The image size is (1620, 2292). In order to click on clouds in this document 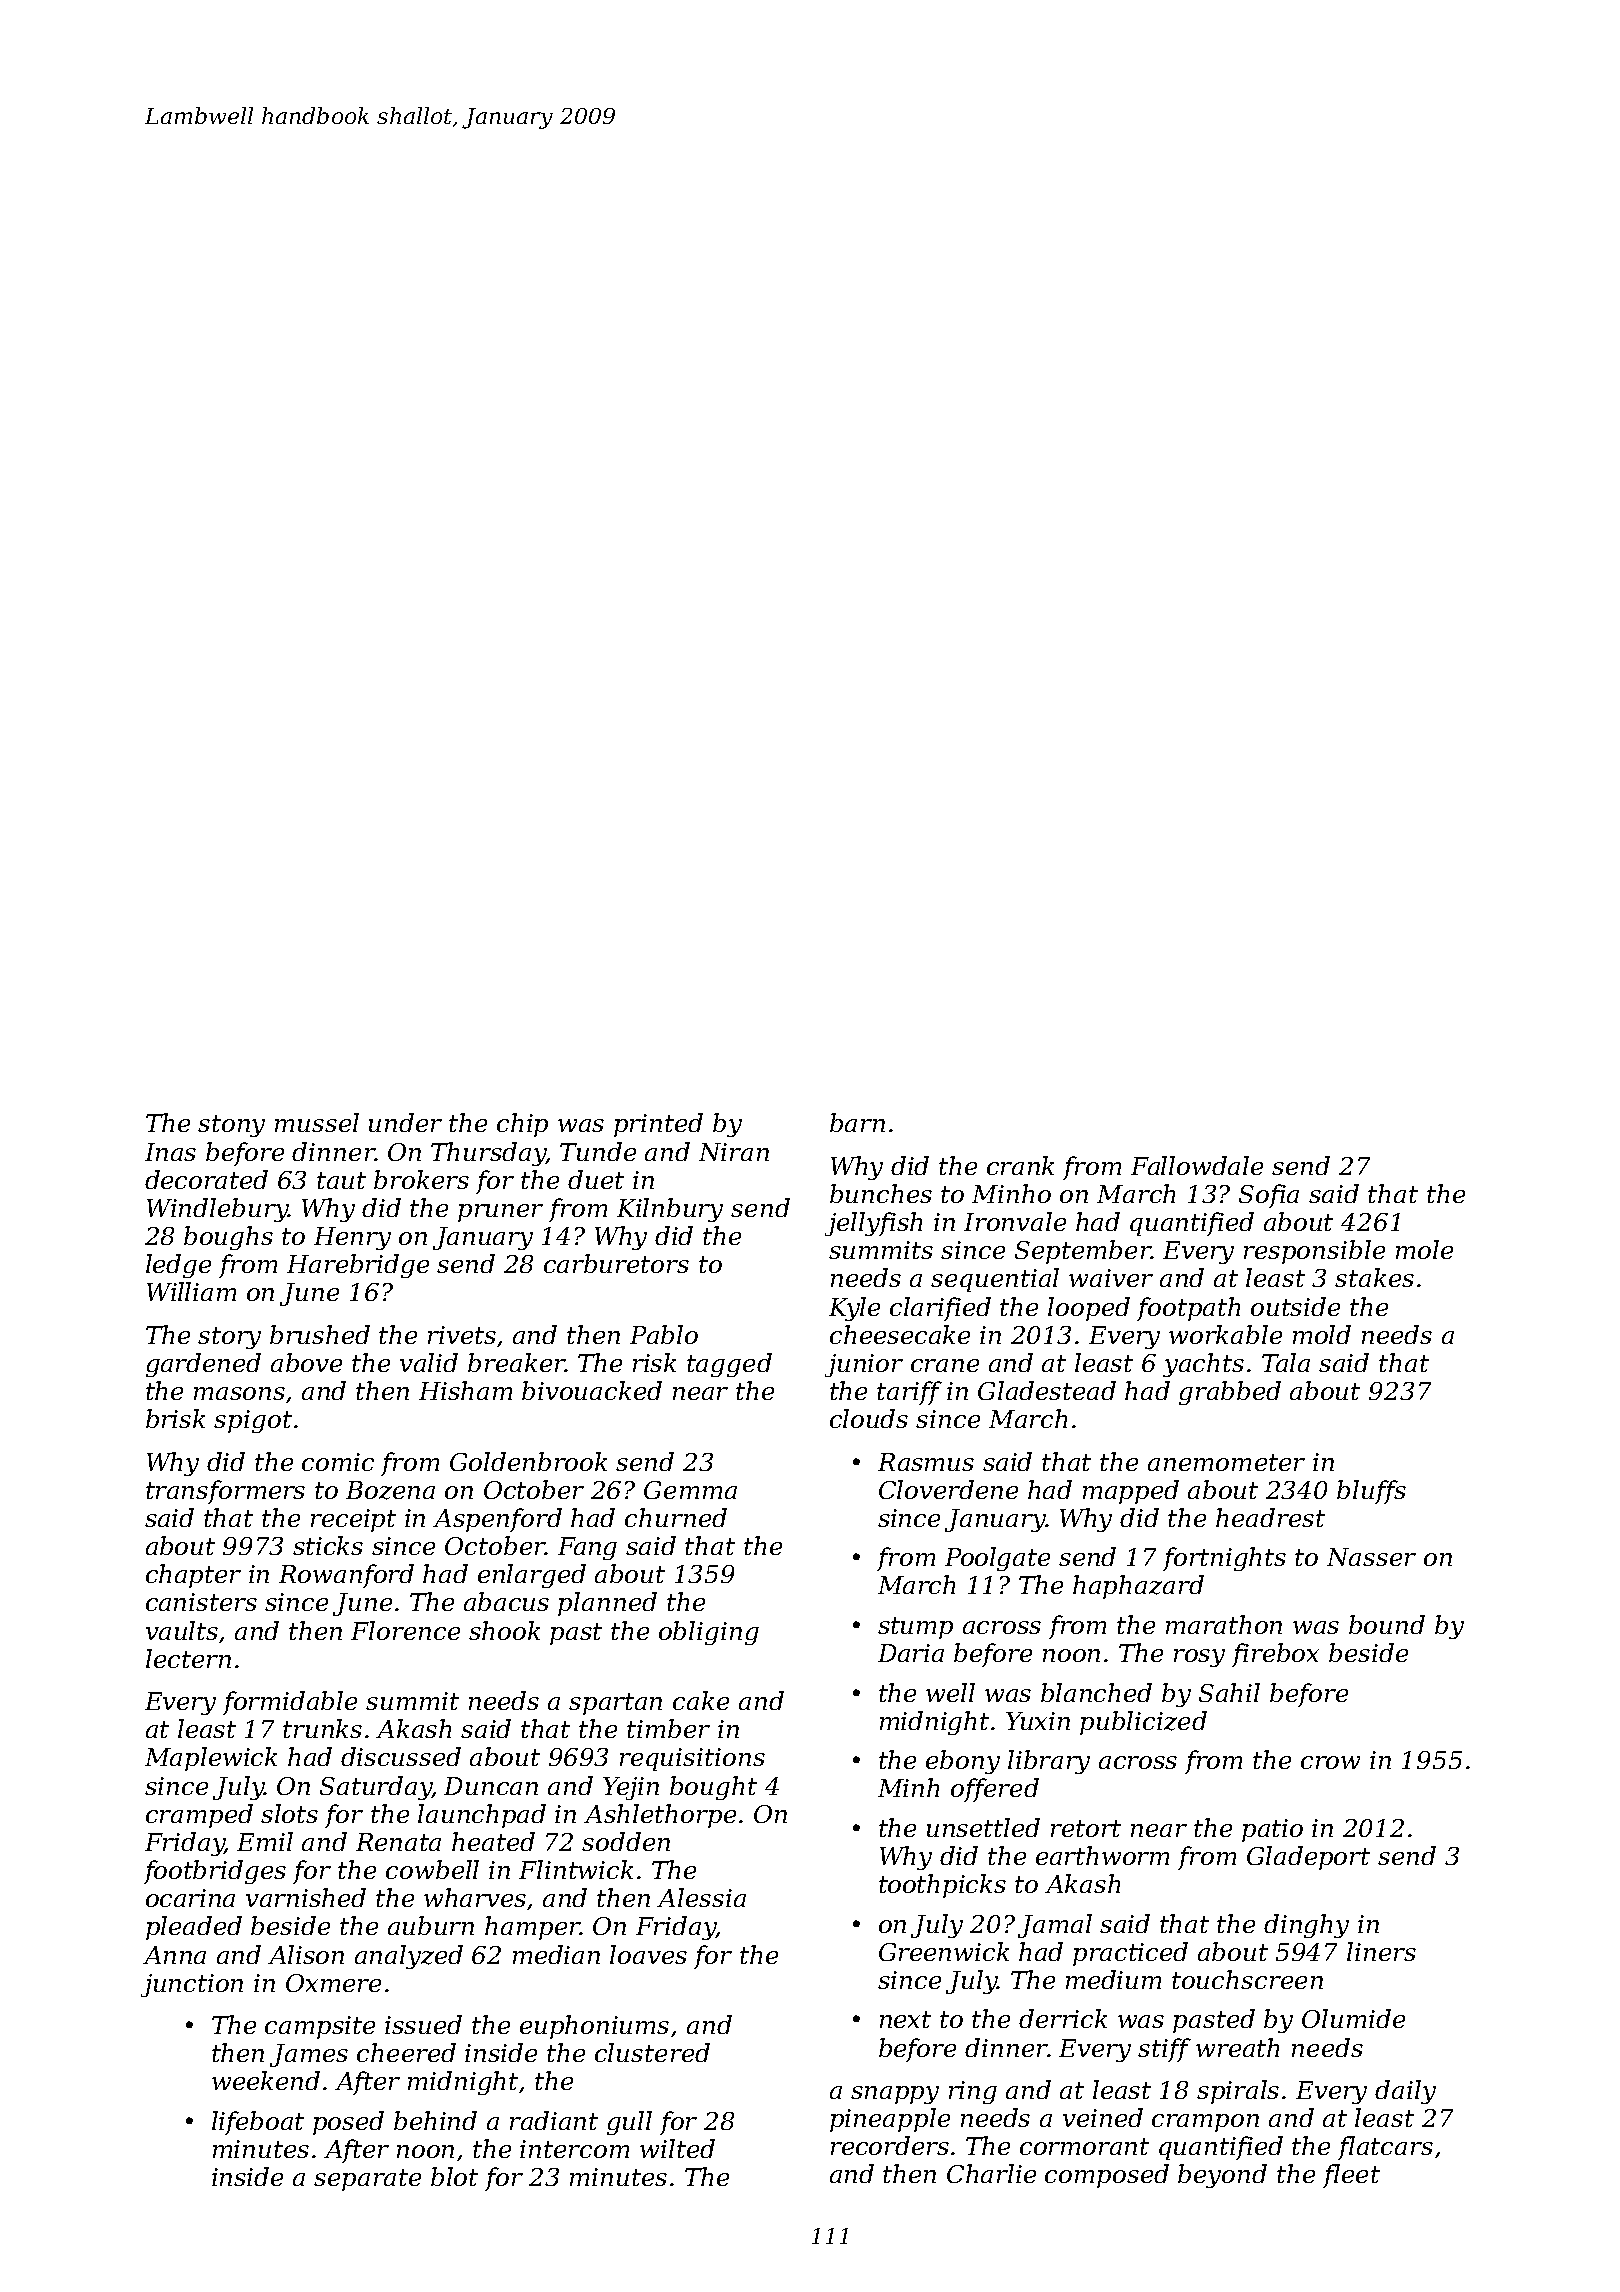, I will do `click(869, 1418)`.
